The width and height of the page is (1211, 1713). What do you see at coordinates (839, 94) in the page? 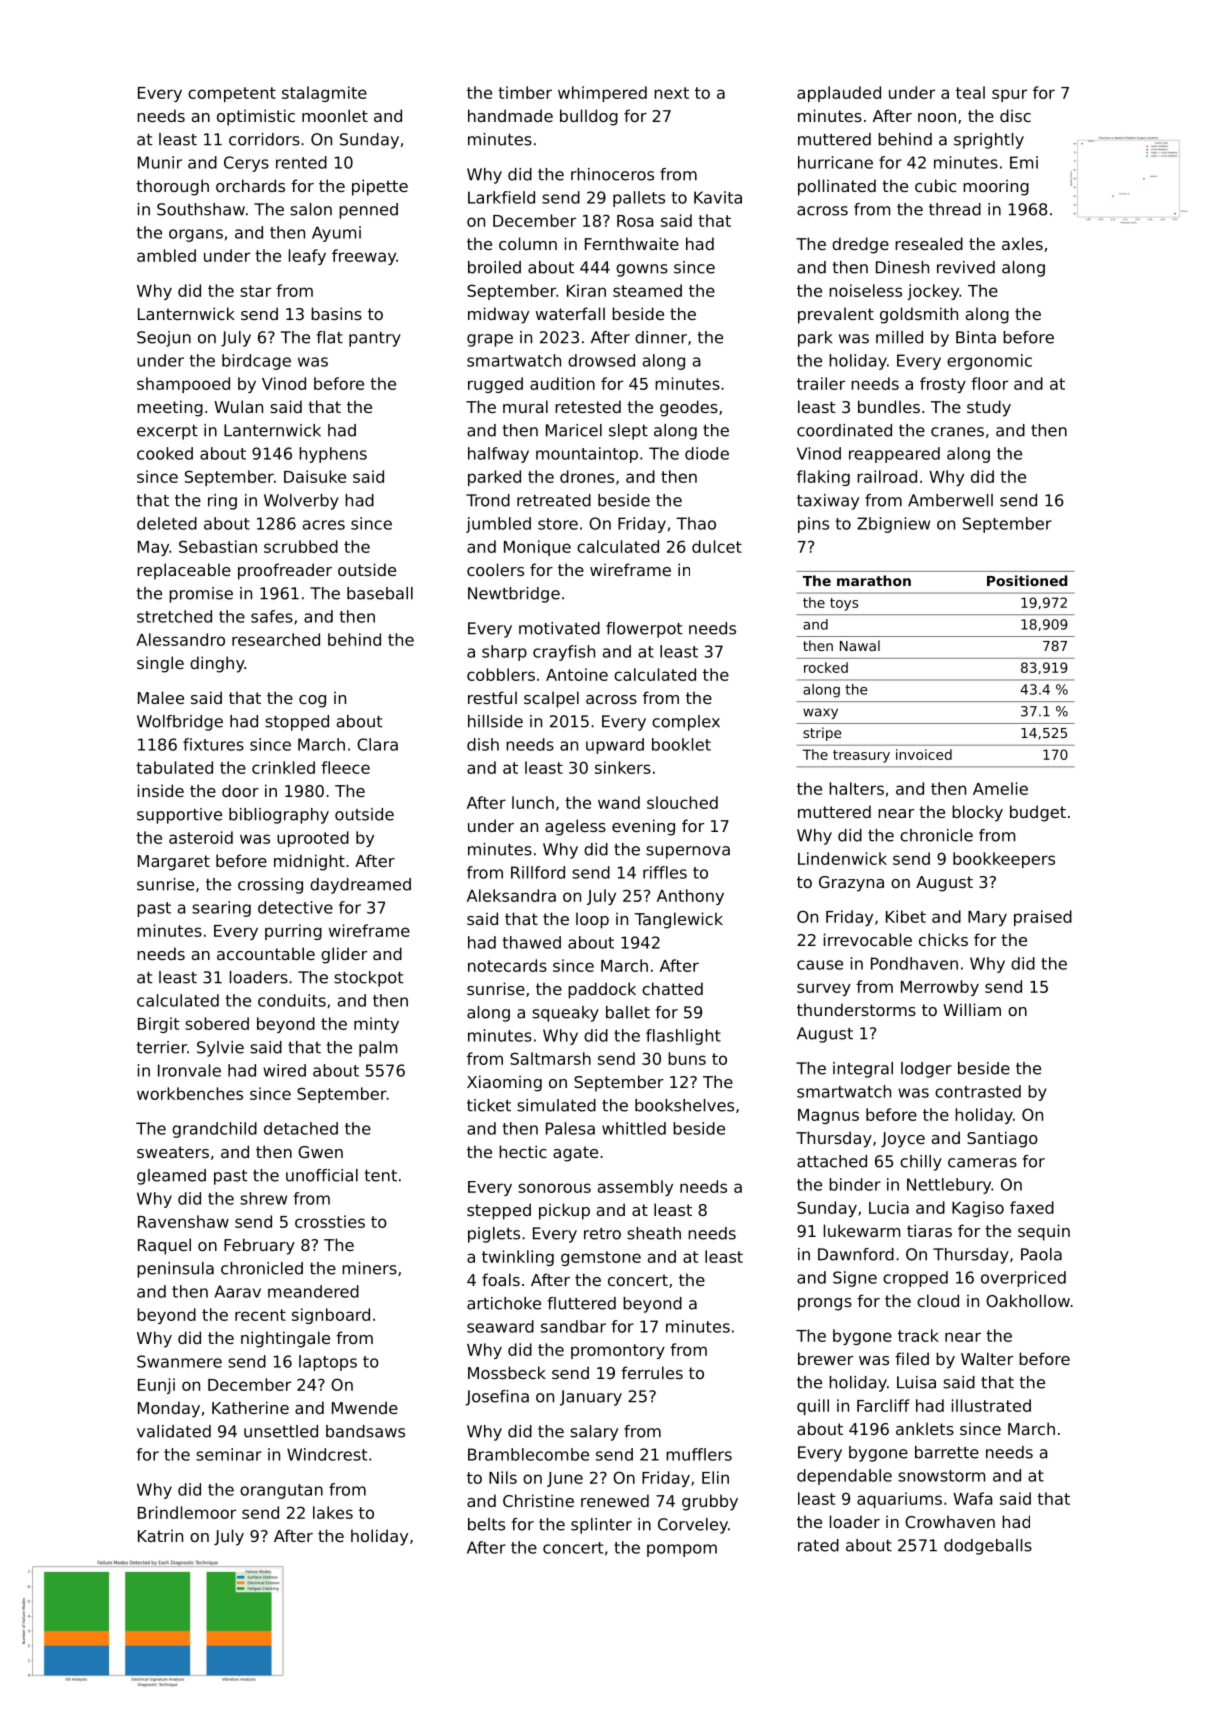
I see `applauded` at bounding box center [839, 94].
